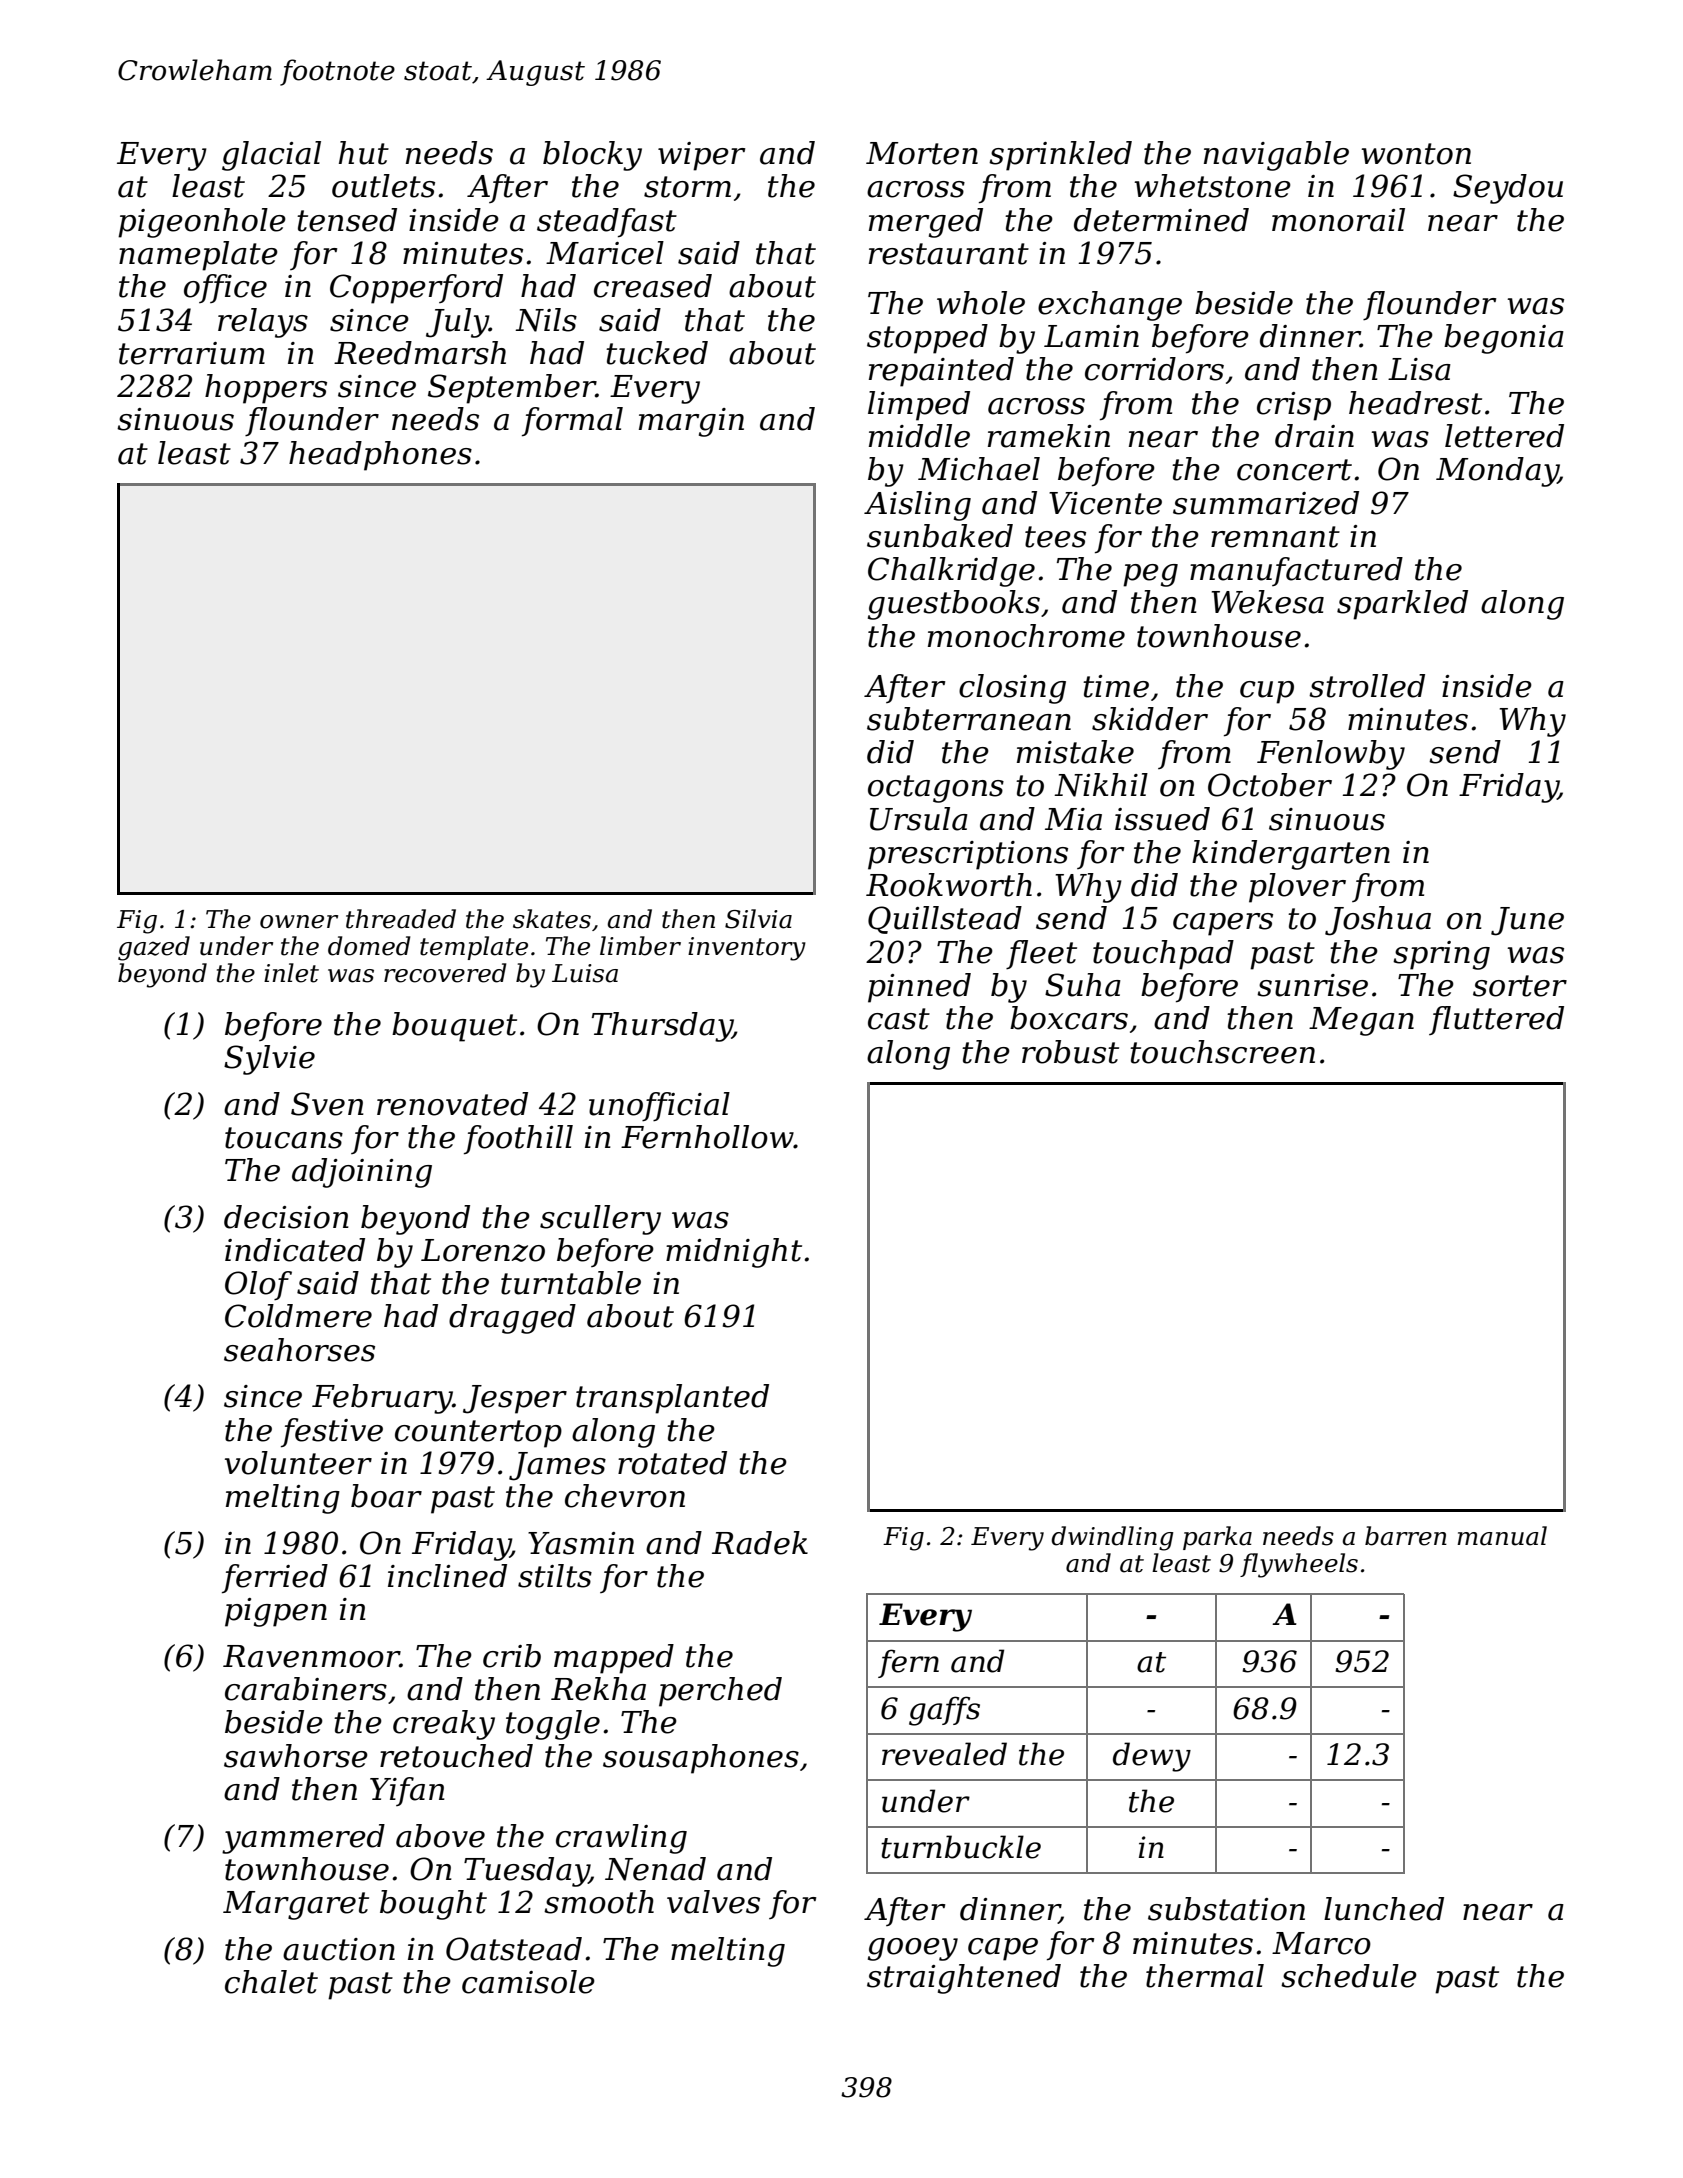 The width and height of the page is (1683, 2178). Describe the element at coordinates (271, 1982) in the page. I see `chalet` at that location.
